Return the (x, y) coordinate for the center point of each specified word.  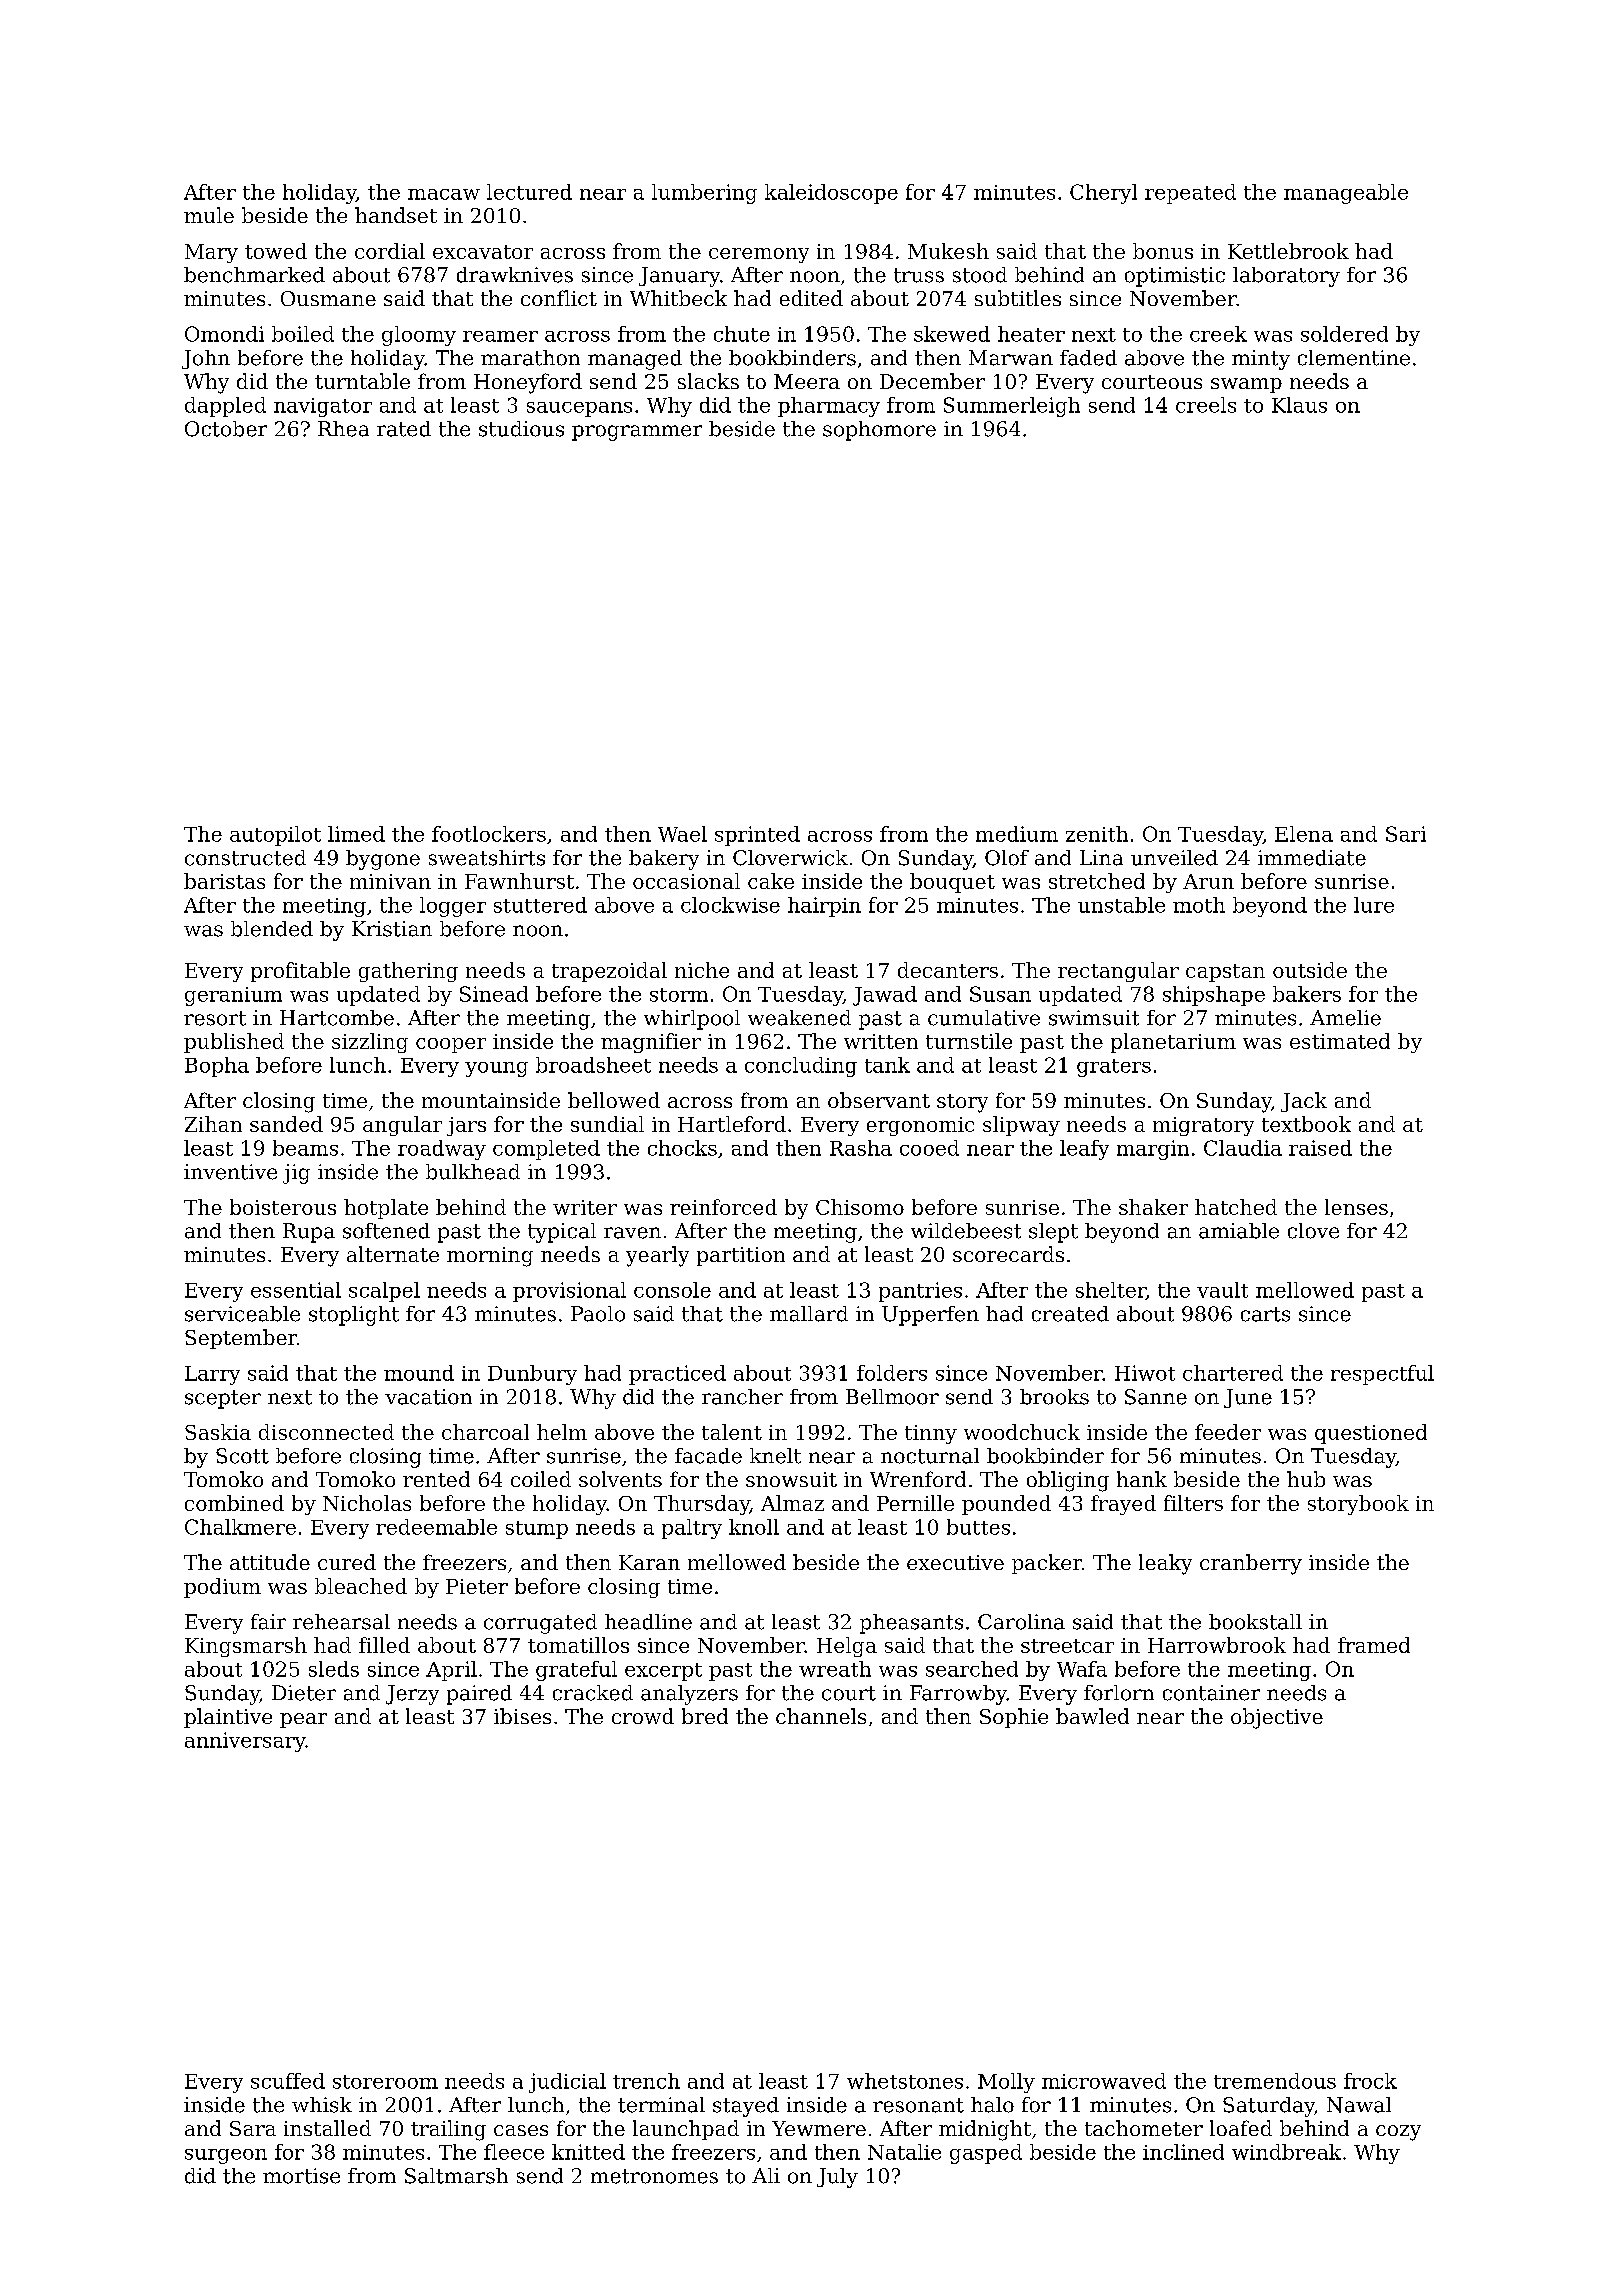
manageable (1346, 194)
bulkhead (473, 1172)
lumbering (704, 194)
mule (209, 215)
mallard (809, 1314)
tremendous (1275, 2081)
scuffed (288, 2081)
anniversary (245, 1742)
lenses (1356, 1207)
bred (705, 1716)
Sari (1406, 834)
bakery (664, 860)
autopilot (275, 836)
